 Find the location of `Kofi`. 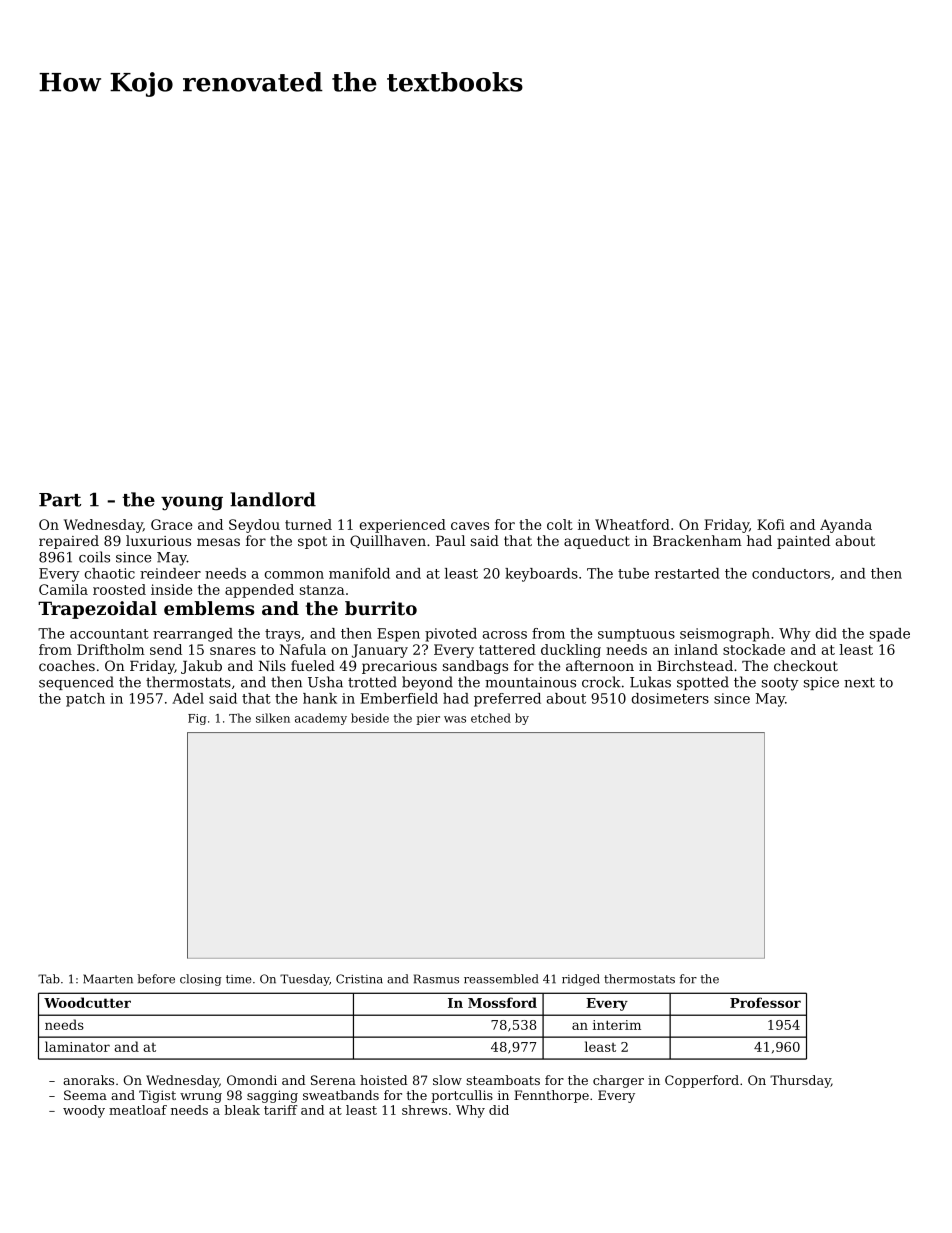

Kofi is located at coordinates (771, 524).
